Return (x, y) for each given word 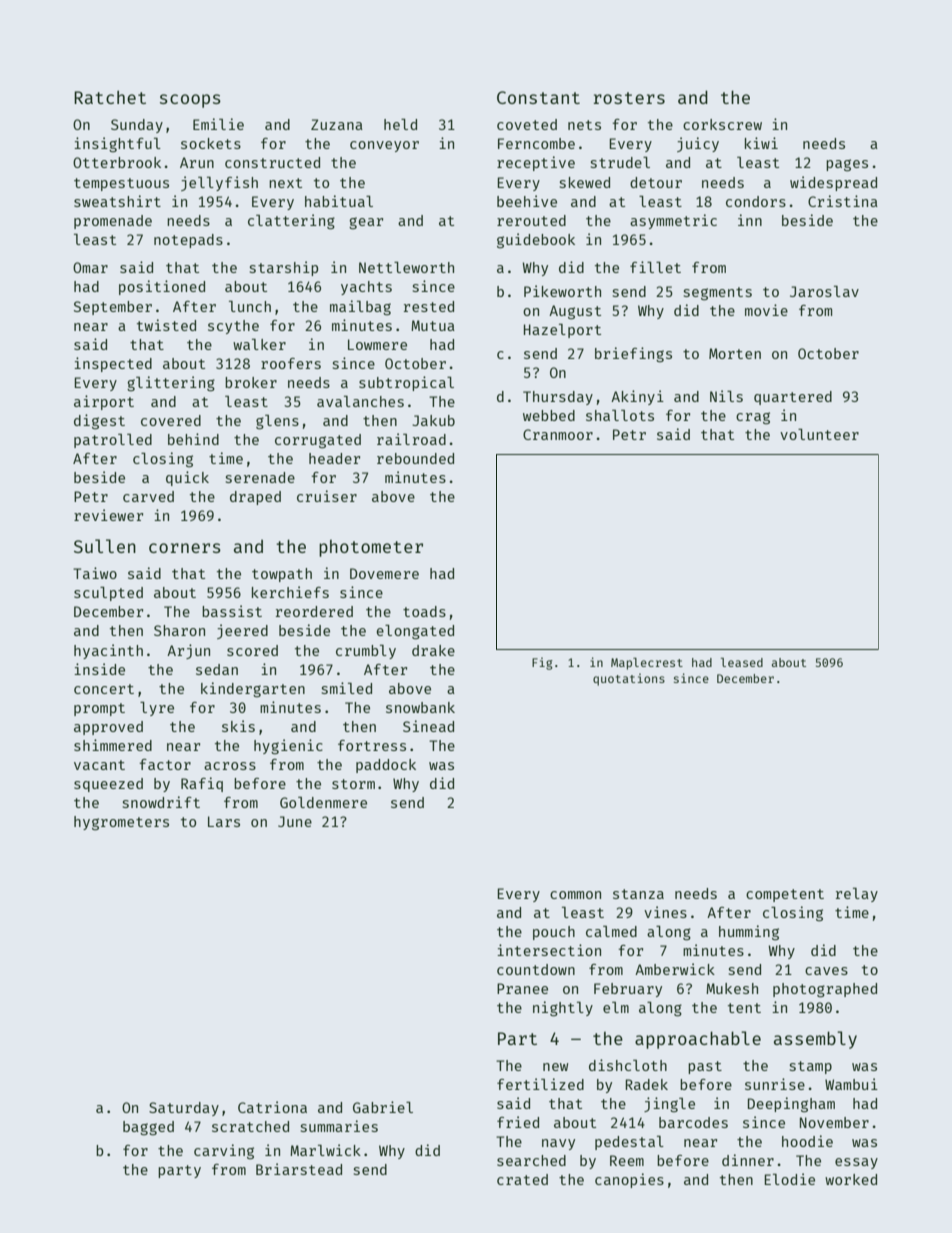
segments (718, 294)
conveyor (384, 146)
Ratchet (110, 97)
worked (851, 1179)
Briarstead (299, 1169)
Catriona (272, 1107)
